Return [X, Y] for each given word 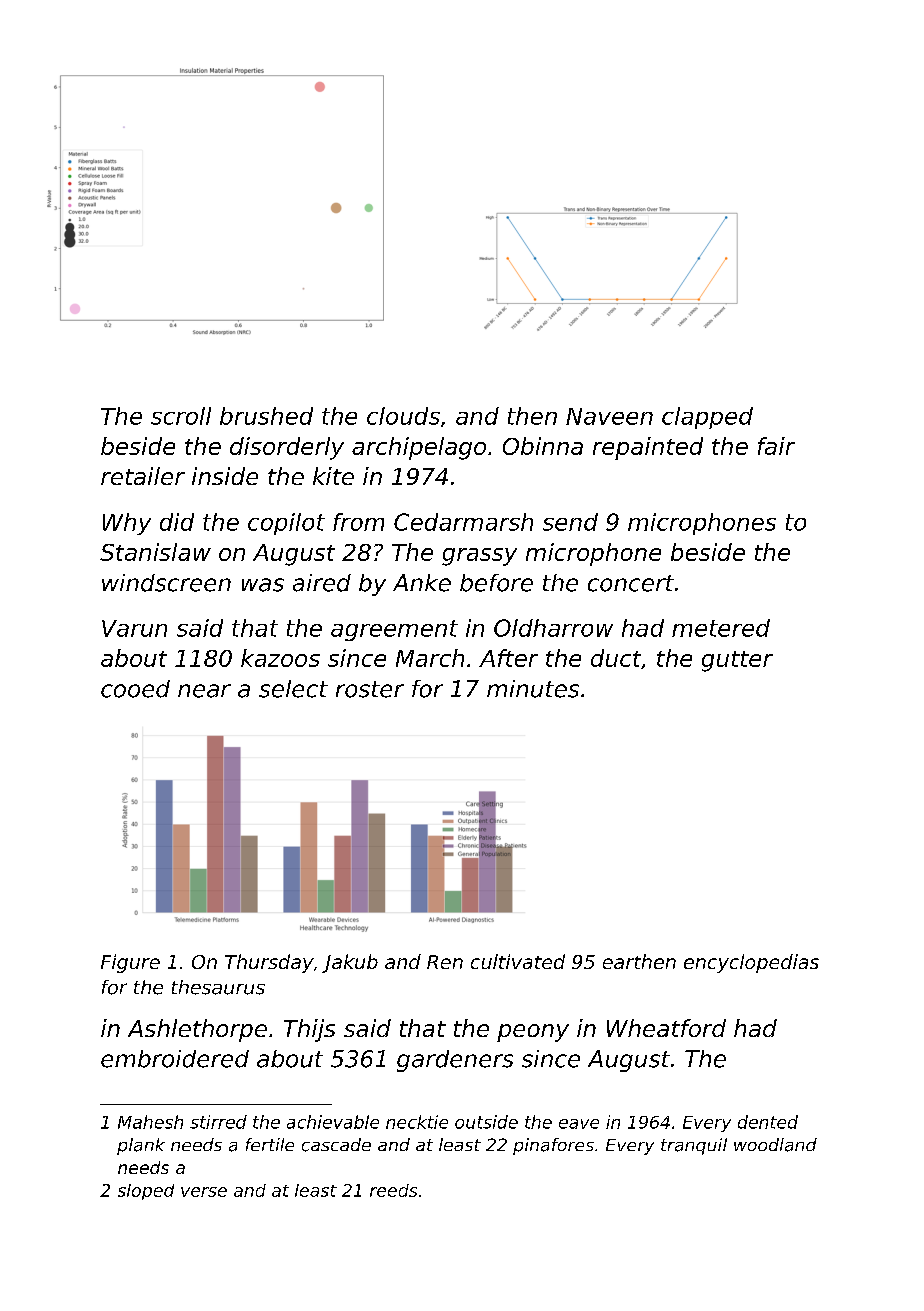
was [263, 585]
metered [721, 628]
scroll [181, 416]
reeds [393, 1190]
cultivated [518, 961]
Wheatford [666, 1028]
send [570, 522]
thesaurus [218, 987]
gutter [737, 661]
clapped [707, 418]
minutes [533, 689]
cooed [135, 689]
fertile [270, 1144]
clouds [403, 416]
